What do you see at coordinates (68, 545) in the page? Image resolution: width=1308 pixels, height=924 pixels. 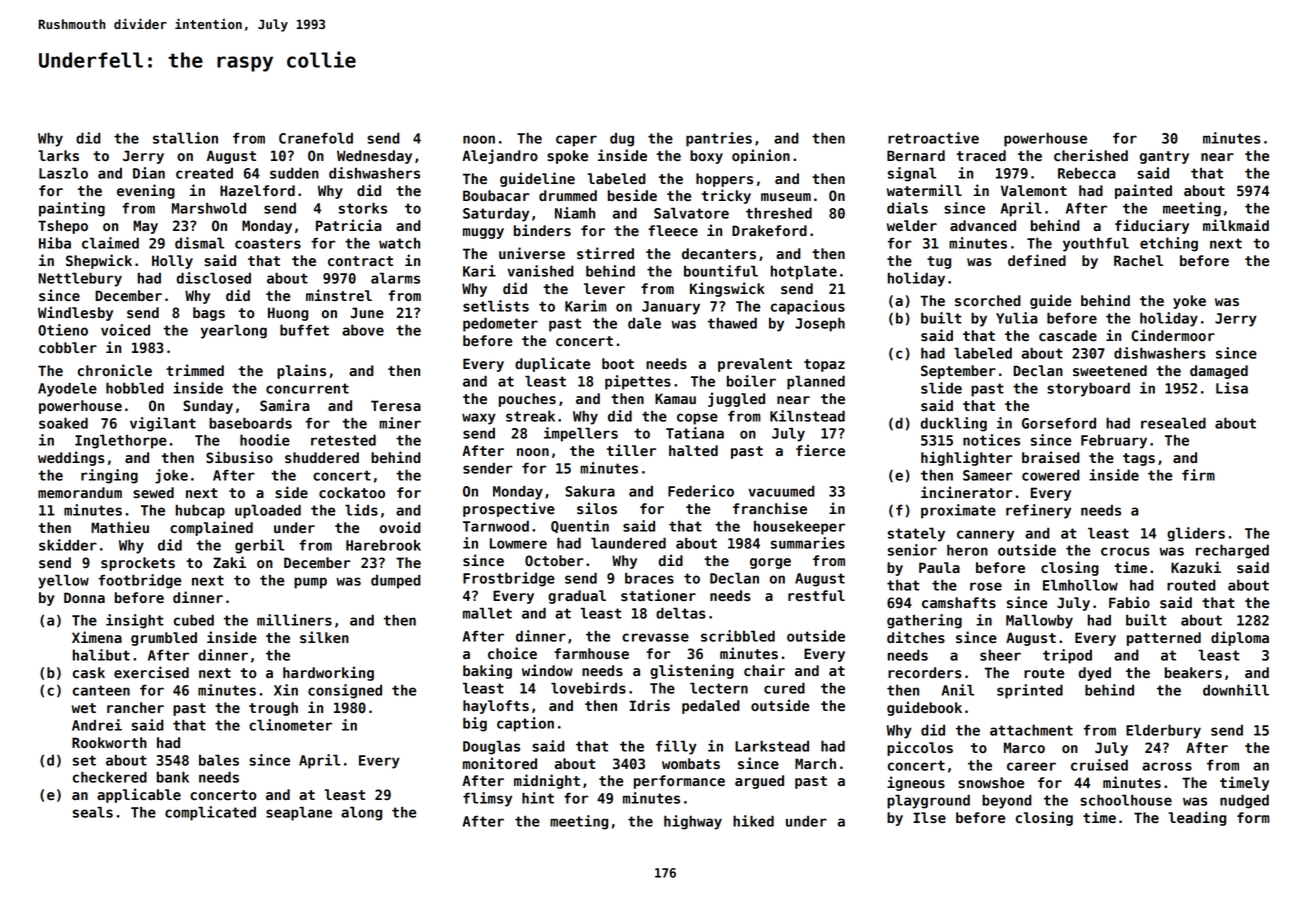 I see `skidder` at bounding box center [68, 545].
